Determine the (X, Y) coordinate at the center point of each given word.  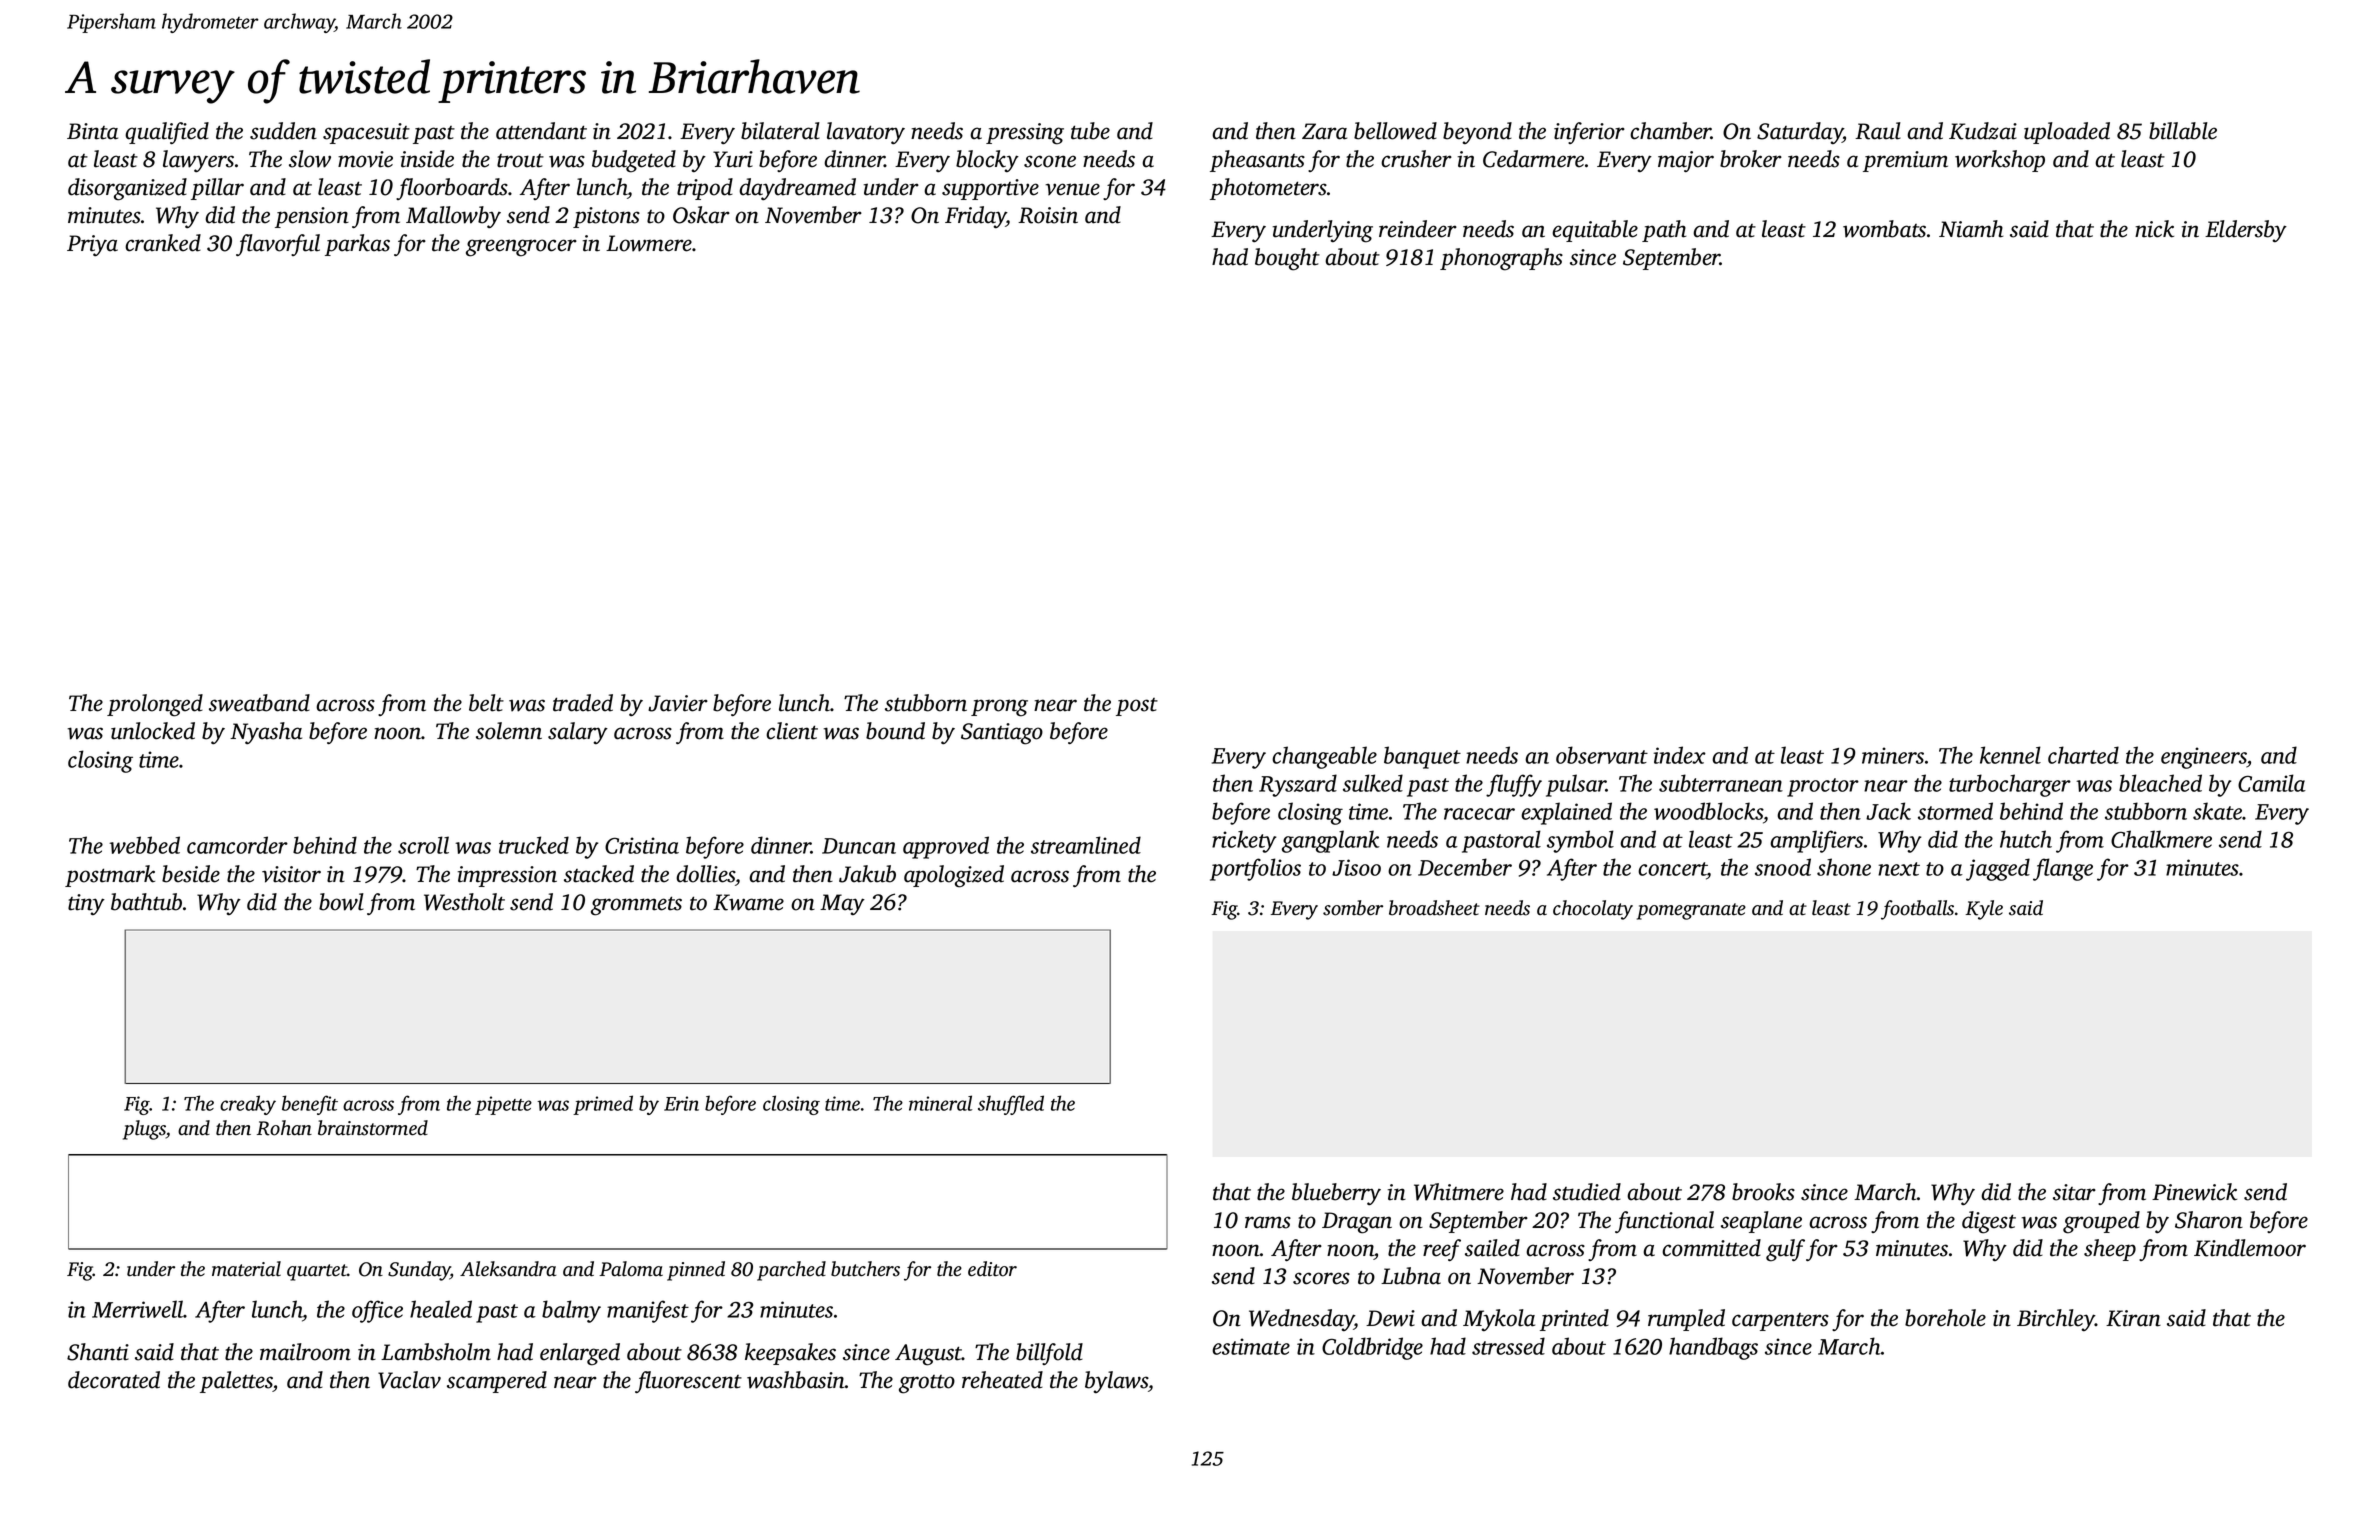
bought (1287, 259)
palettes (236, 1382)
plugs (144, 1130)
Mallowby (453, 217)
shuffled (1011, 1105)
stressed (1508, 1346)
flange (2063, 869)
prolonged (155, 705)
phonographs (1501, 259)
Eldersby (2246, 231)
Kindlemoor (2250, 1248)
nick (2154, 229)
